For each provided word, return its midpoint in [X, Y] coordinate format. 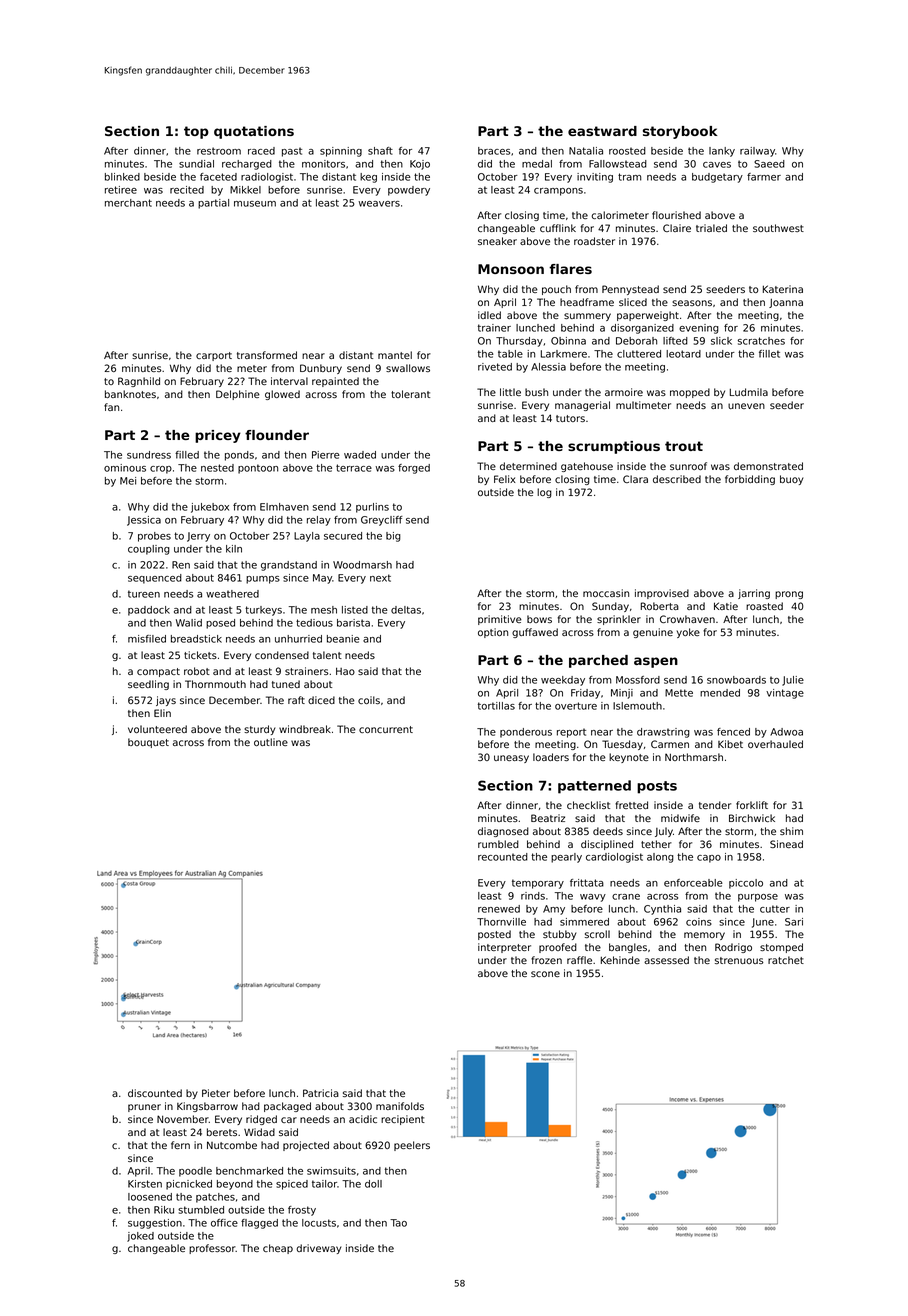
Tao [398, 1223]
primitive [500, 620]
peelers [412, 1146]
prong [789, 595]
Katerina [783, 289]
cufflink [558, 228]
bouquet [148, 743]
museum [255, 204]
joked [140, 1237]
